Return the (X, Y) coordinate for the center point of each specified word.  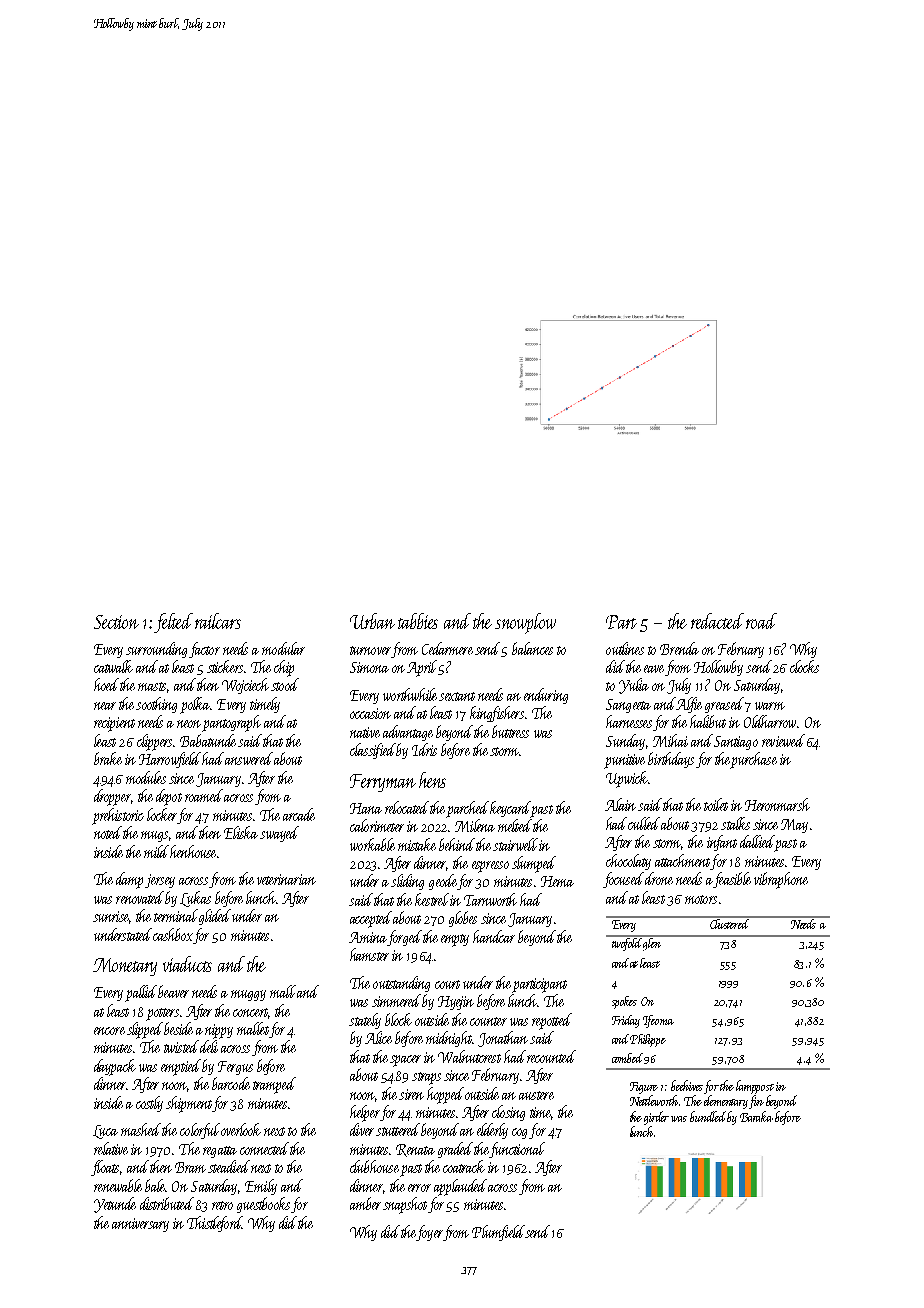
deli (209, 1046)
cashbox (173, 934)
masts (152, 686)
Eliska (241, 832)
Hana (366, 808)
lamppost (755, 1087)
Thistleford (214, 1224)
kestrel (432, 899)
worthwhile (410, 694)
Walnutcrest (469, 1056)
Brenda (679, 648)
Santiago (736, 743)
